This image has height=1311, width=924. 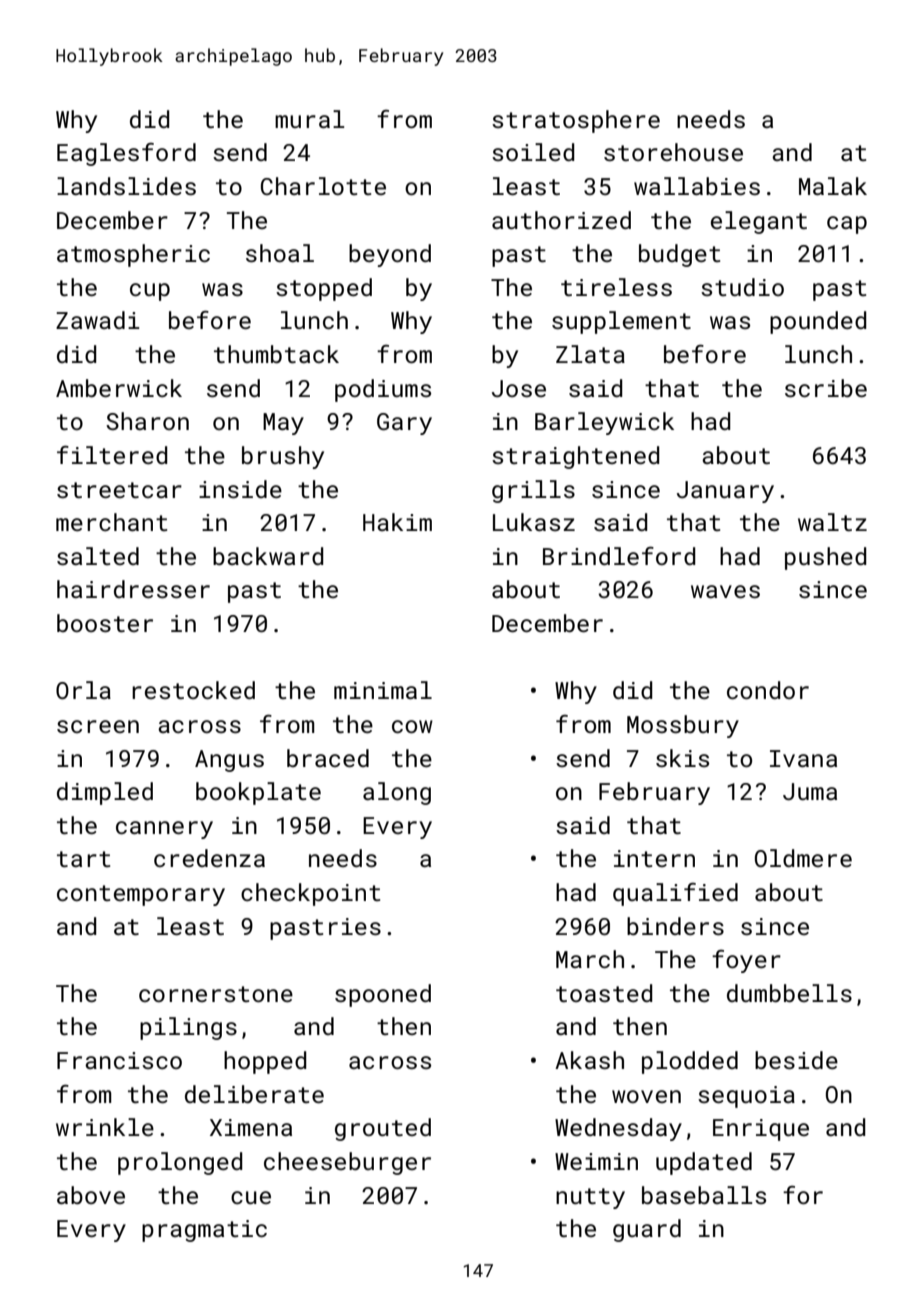 What do you see at coordinates (229, 761) in the image?
I see `Angus` at bounding box center [229, 761].
